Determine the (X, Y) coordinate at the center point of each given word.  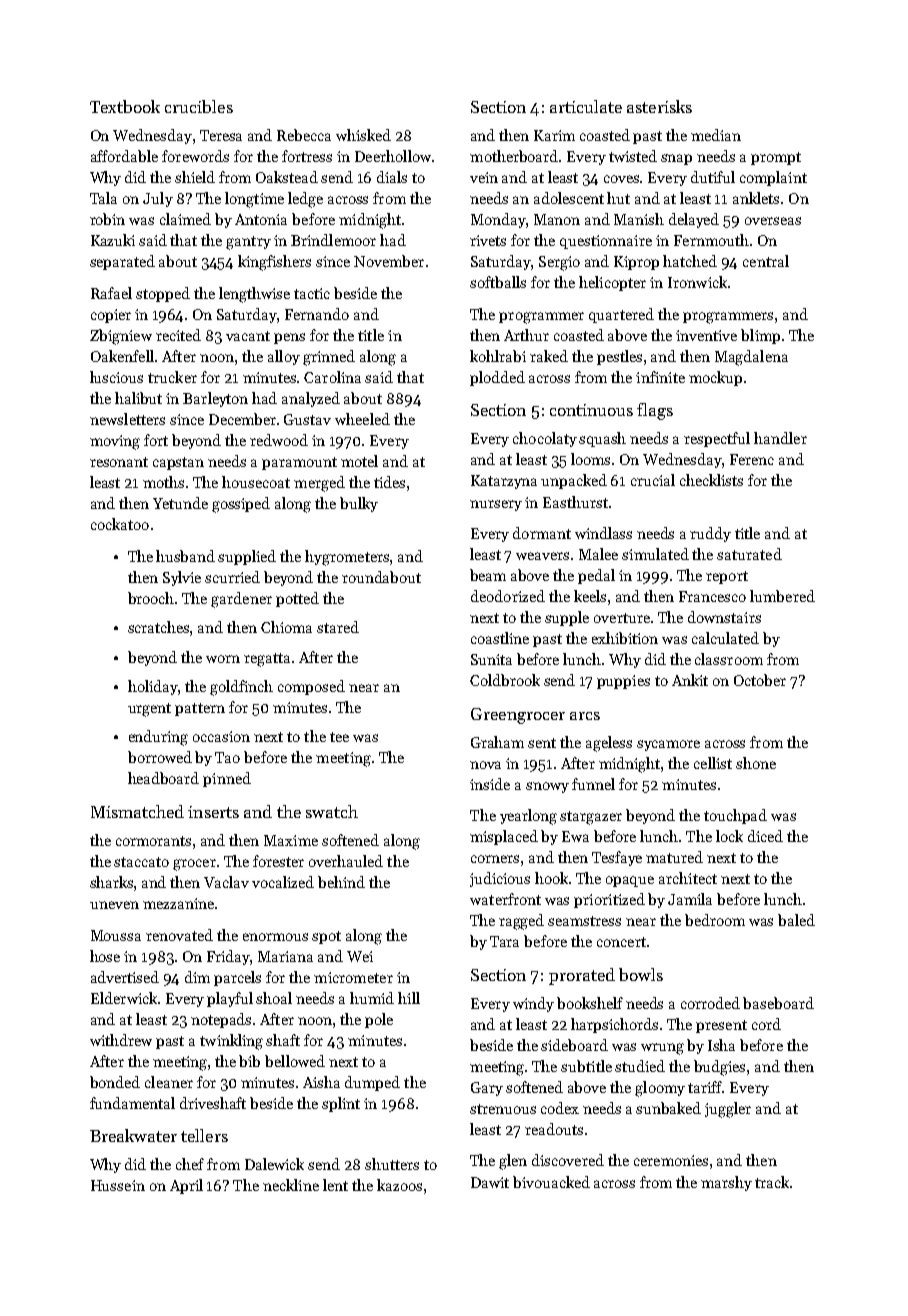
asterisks (659, 106)
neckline (291, 1185)
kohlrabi (498, 356)
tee (339, 737)
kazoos (399, 1185)
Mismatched (137, 811)
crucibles (199, 106)
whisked (363, 135)
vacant (248, 336)
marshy (726, 1183)
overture (622, 618)
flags (655, 411)
